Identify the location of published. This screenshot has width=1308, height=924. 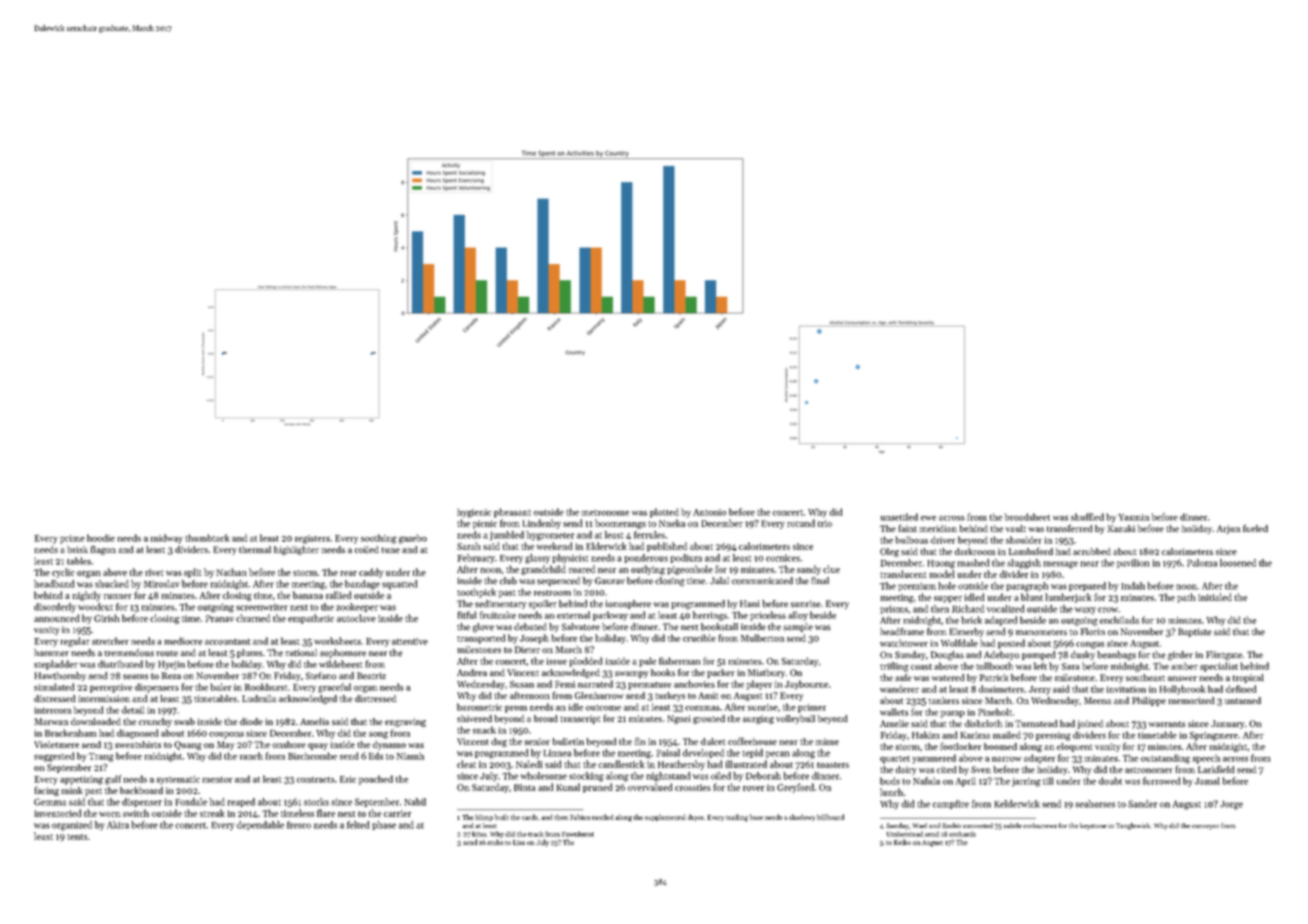
(667, 547).
